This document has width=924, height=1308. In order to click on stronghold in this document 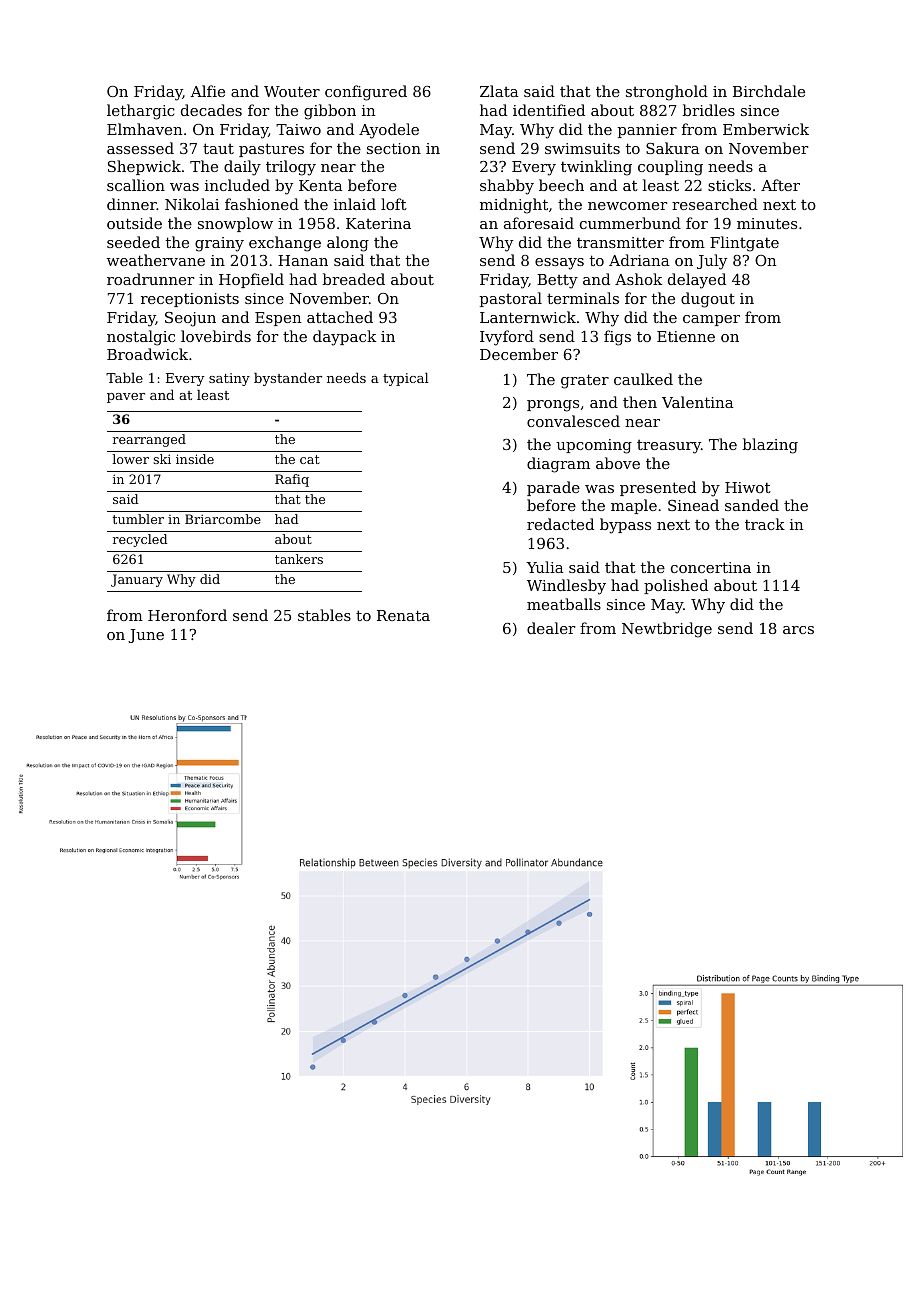, I will do `click(667, 93)`.
